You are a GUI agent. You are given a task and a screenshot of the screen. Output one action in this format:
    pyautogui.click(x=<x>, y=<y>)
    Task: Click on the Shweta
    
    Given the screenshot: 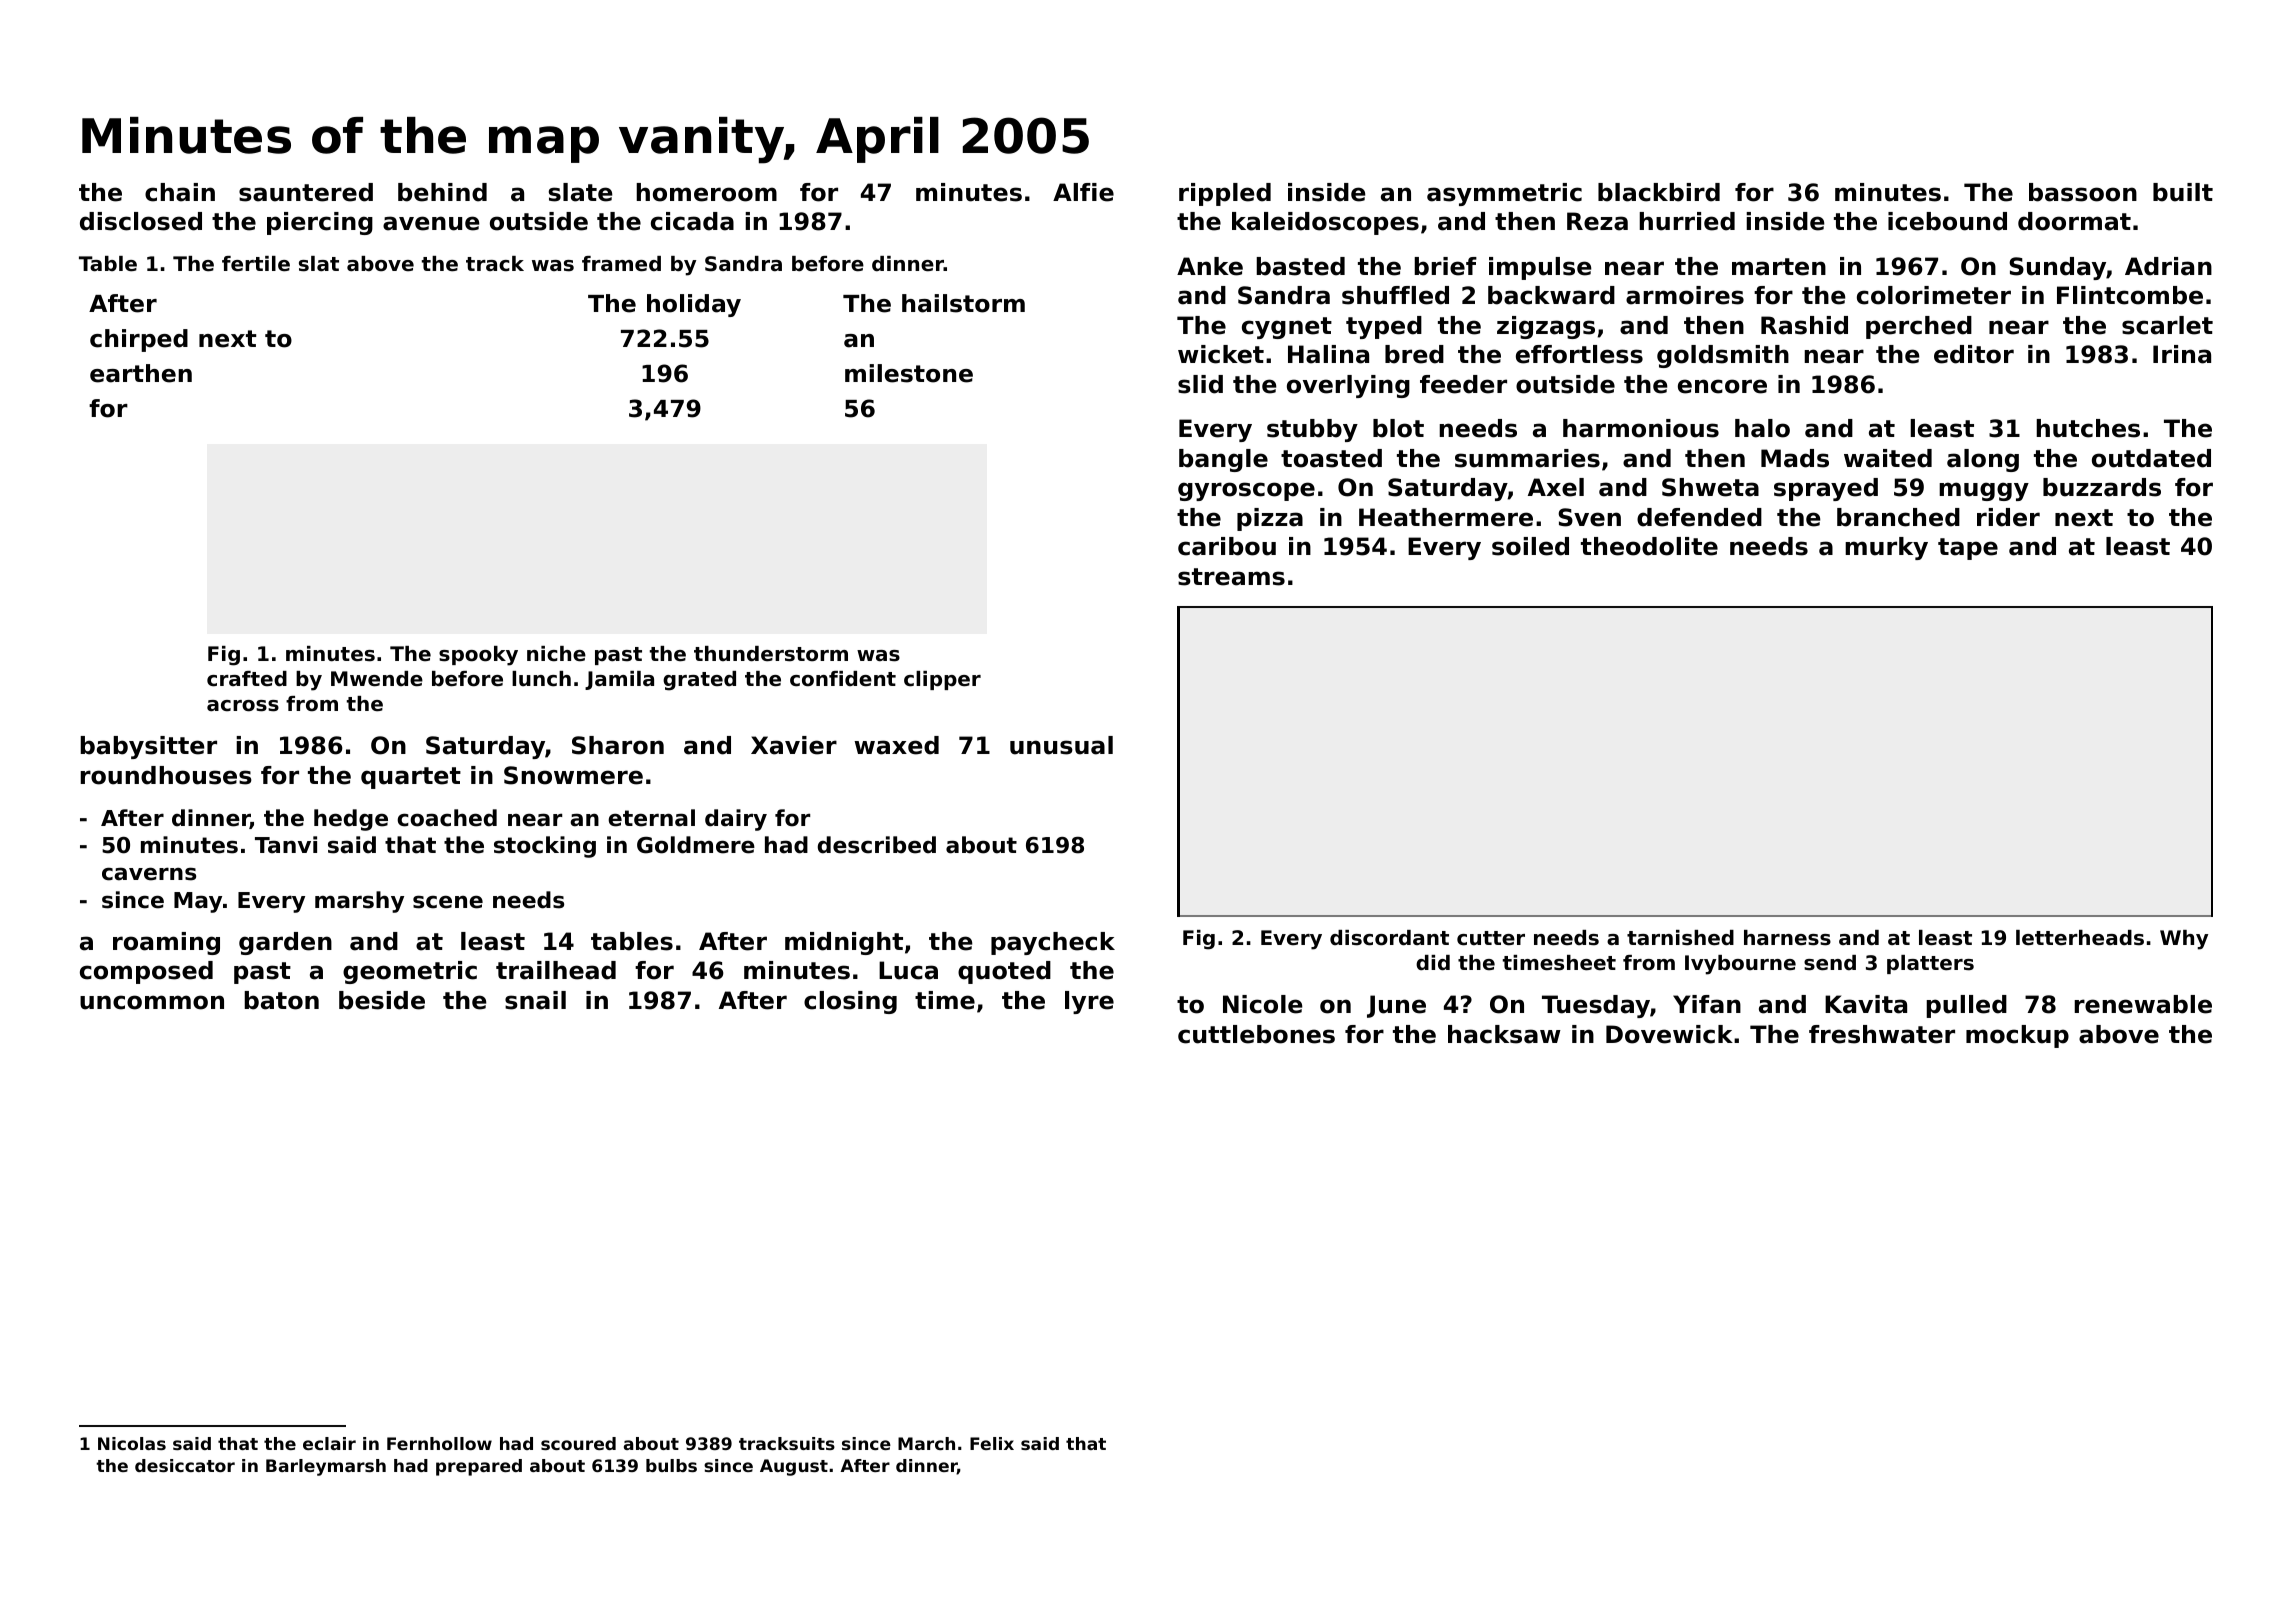 What is the action you would take?
    pyautogui.click(x=1710, y=487)
